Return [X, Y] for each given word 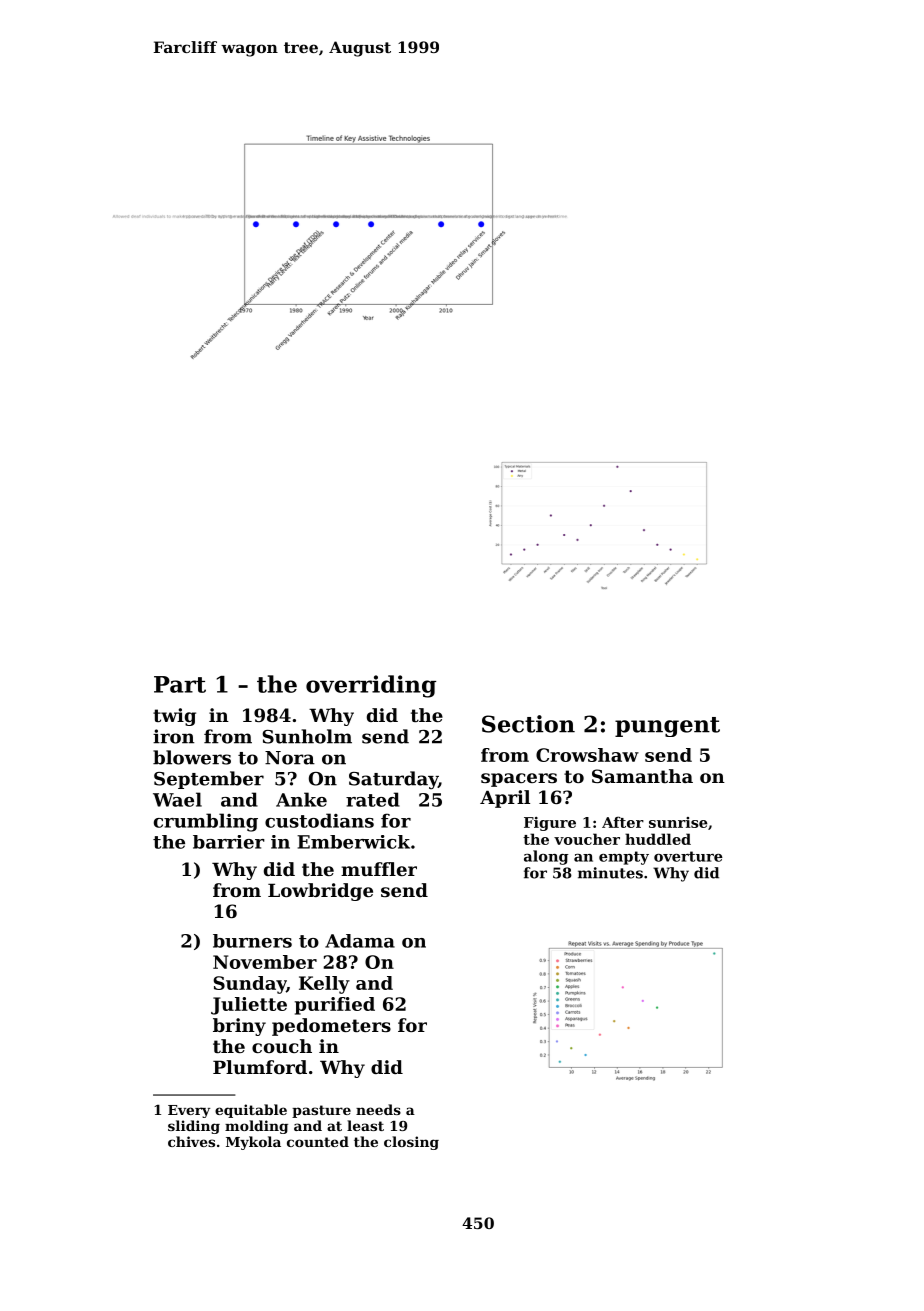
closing [411, 1143]
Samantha [642, 776]
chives [191, 1141]
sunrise [678, 822]
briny [239, 1027]
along [546, 857]
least [365, 1125]
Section [528, 724]
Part [180, 684]
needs [378, 1109]
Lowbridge [320, 892]
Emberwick [353, 842]
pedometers [331, 1027]
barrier [229, 842]
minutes [610, 873]
